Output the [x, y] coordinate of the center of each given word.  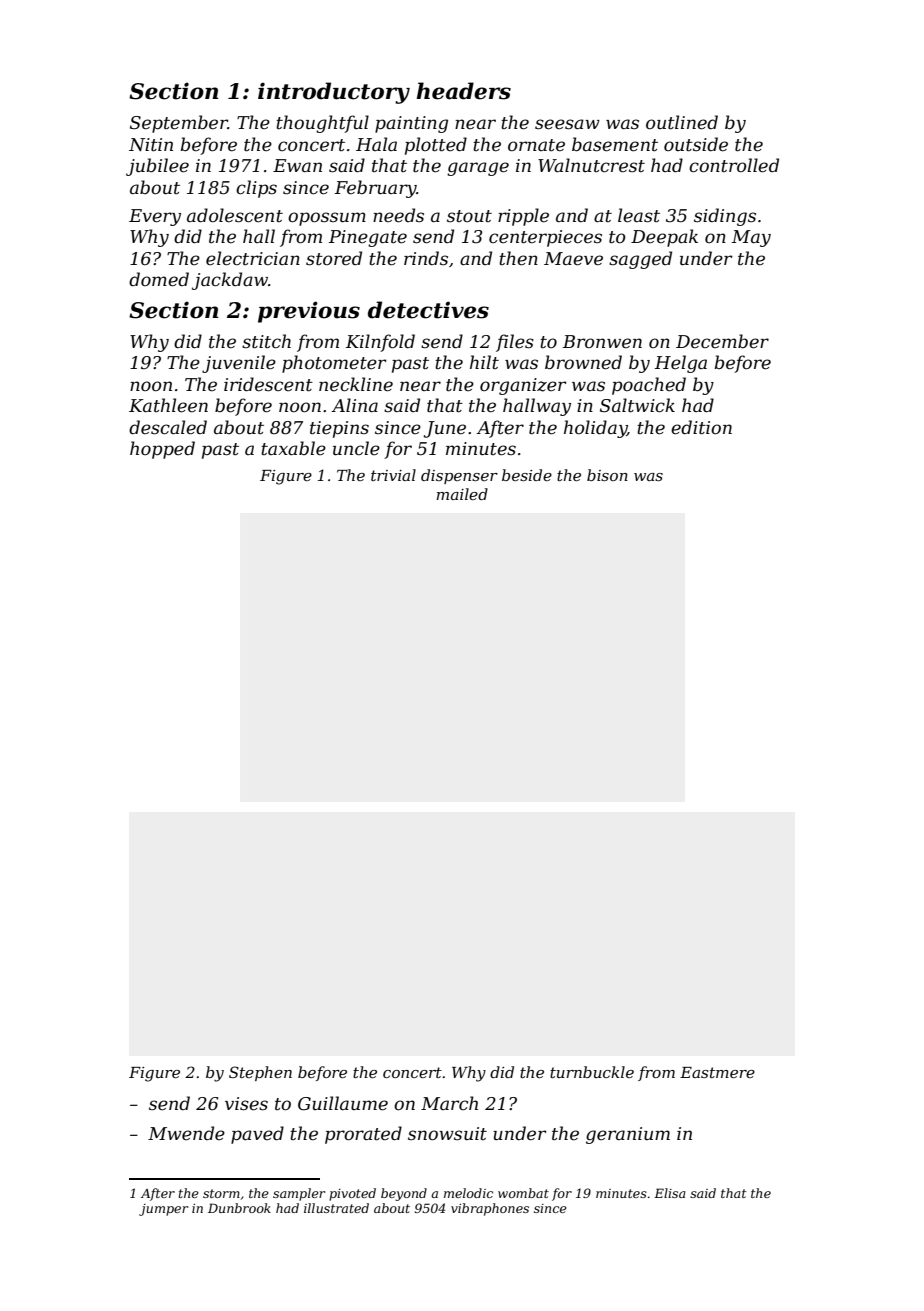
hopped [162, 450]
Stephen [260, 1073]
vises [246, 1104]
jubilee [157, 167]
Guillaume [343, 1103]
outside [696, 144]
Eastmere [717, 1072]
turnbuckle [592, 1072]
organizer [523, 386]
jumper [163, 1210]
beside [527, 475]
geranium [628, 1135]
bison [607, 475]
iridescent [268, 384]
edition [701, 427]
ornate [536, 145]
